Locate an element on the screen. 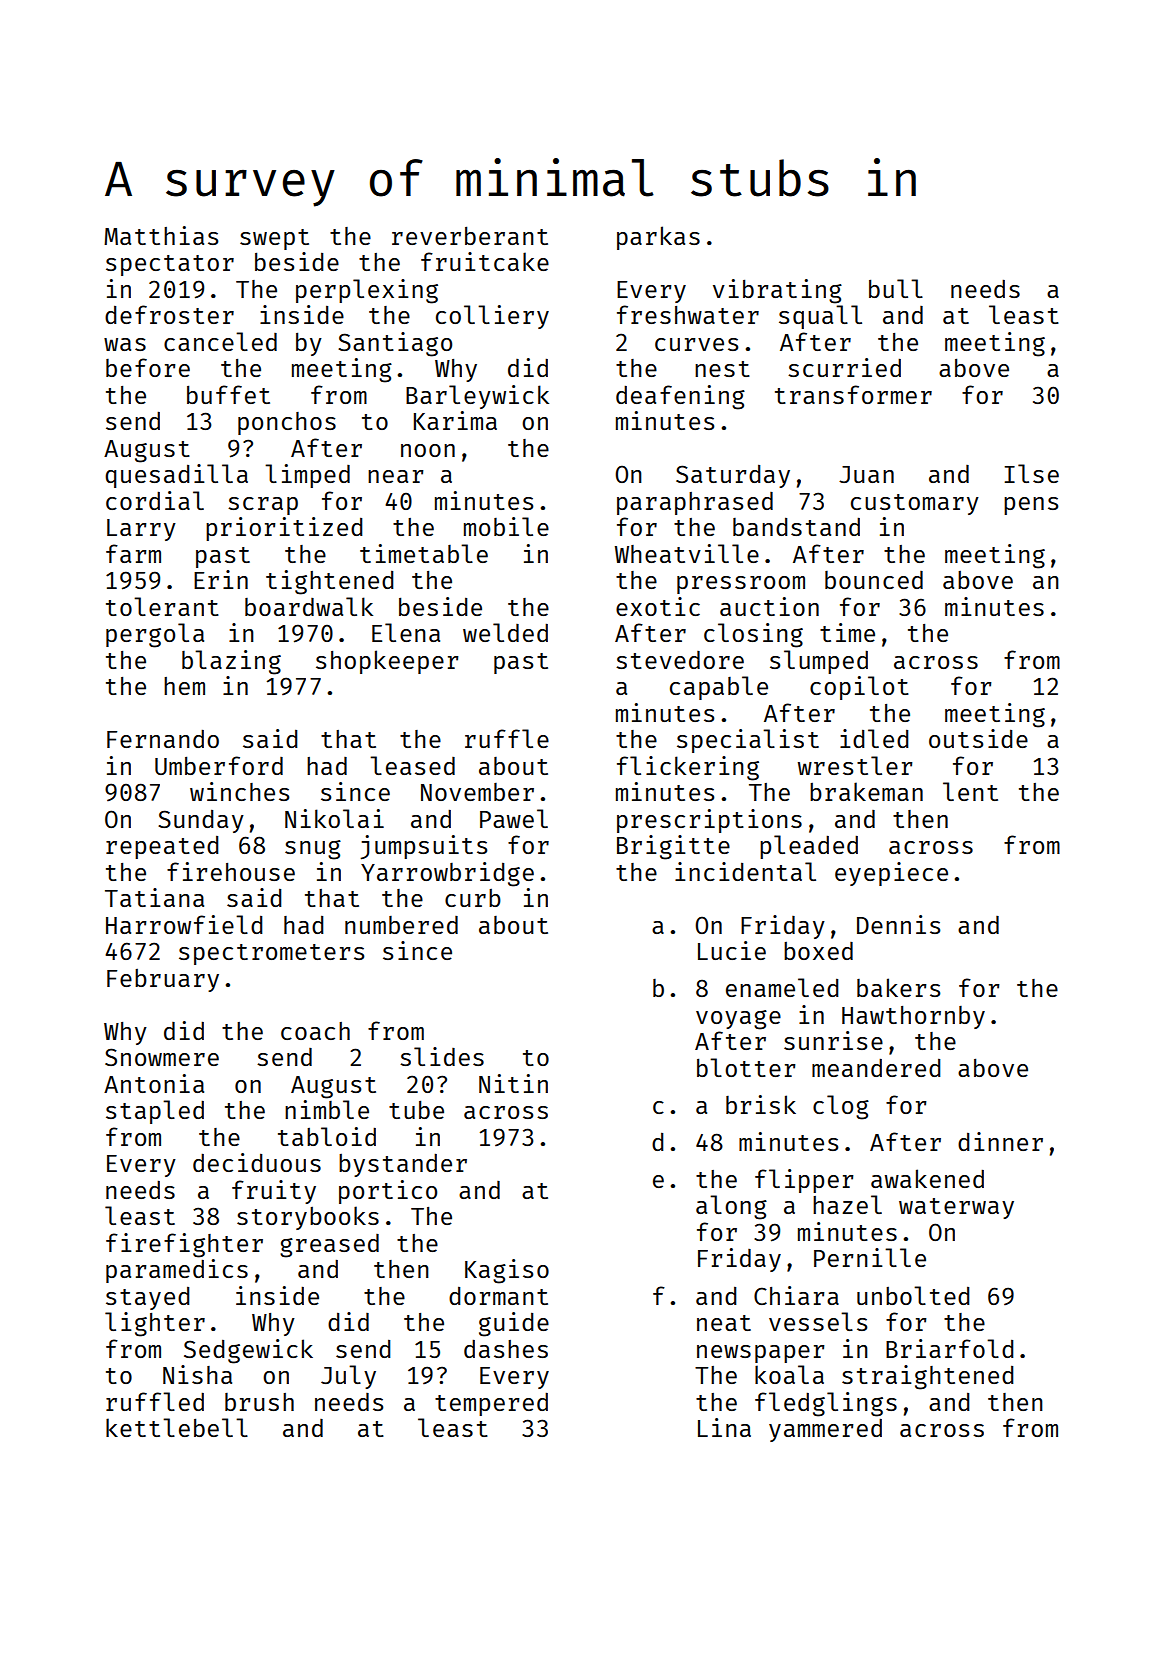 This screenshot has width=1165, height=1654. welded is located at coordinates (505, 632).
